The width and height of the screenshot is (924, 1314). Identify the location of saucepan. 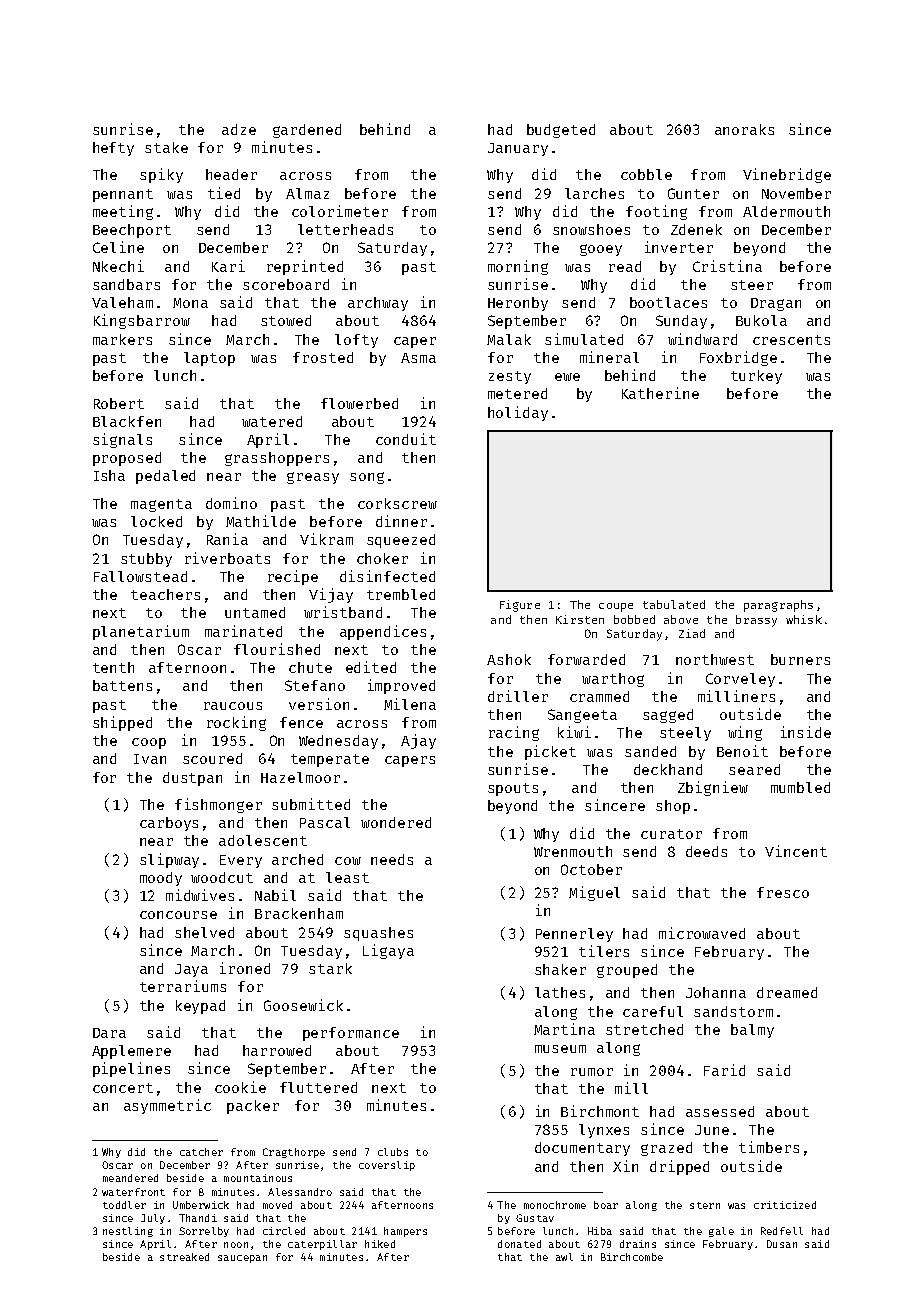
(242, 1259).
